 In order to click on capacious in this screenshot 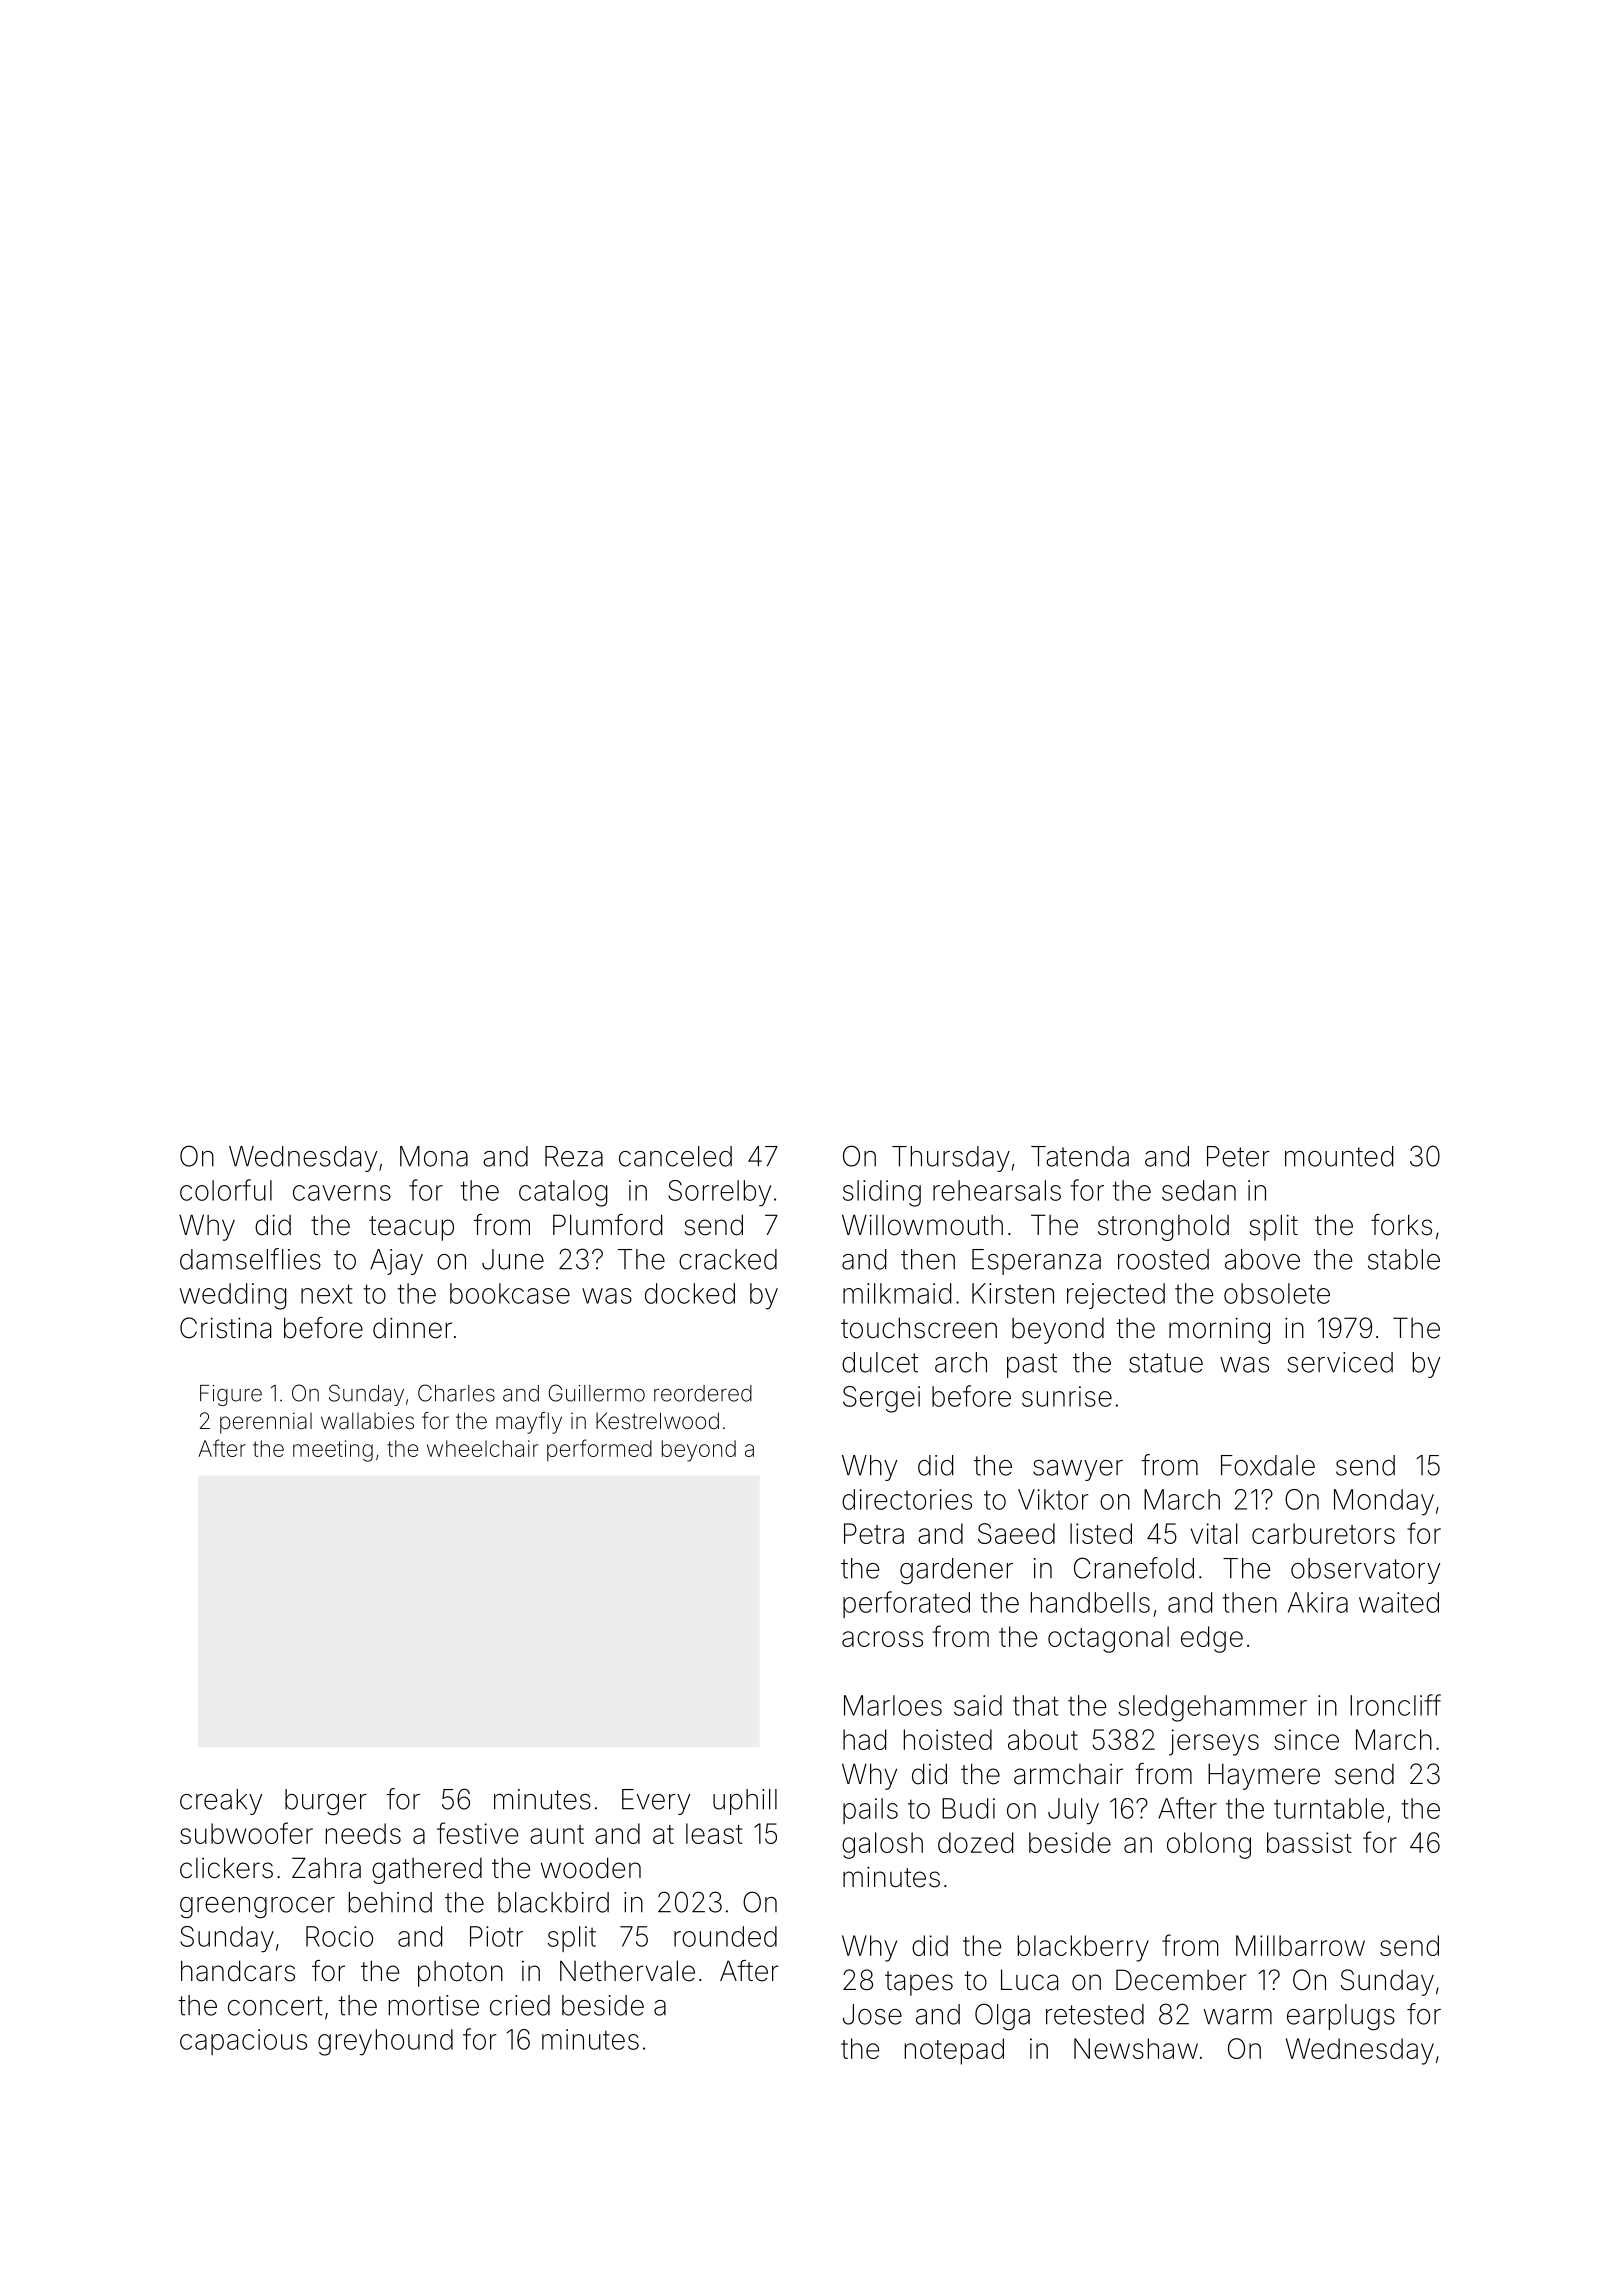, I will do `click(243, 2042)`.
